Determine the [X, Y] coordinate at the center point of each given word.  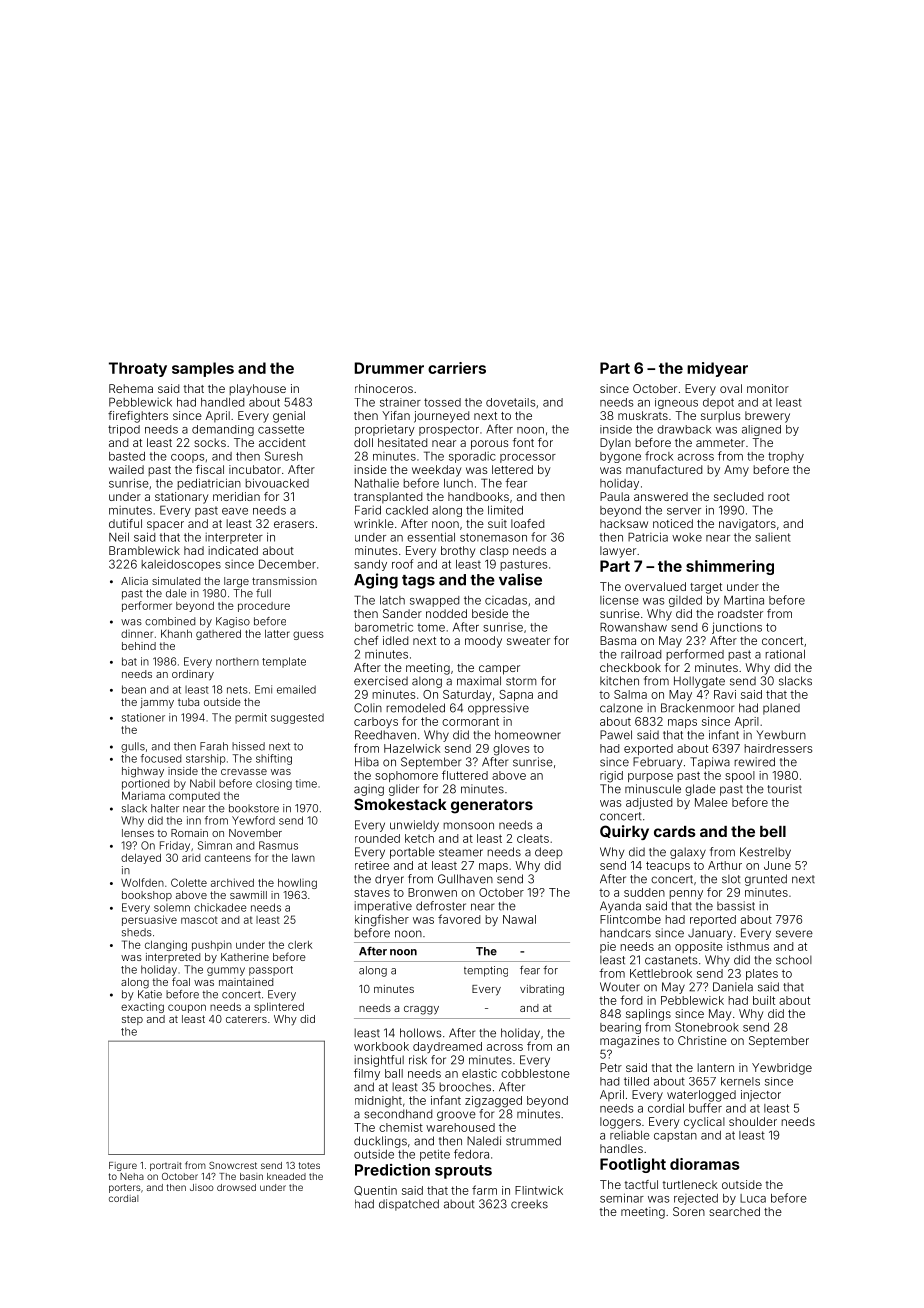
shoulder [753, 1121]
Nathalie [377, 483]
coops [188, 458]
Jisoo [202, 1187]
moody [483, 642]
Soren [689, 1211]
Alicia [134, 581]
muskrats [643, 415]
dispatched [409, 1205]
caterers [246, 1019]
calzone [621, 708]
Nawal [519, 919]
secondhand [398, 1114]
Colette [189, 882]
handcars [625, 933]
